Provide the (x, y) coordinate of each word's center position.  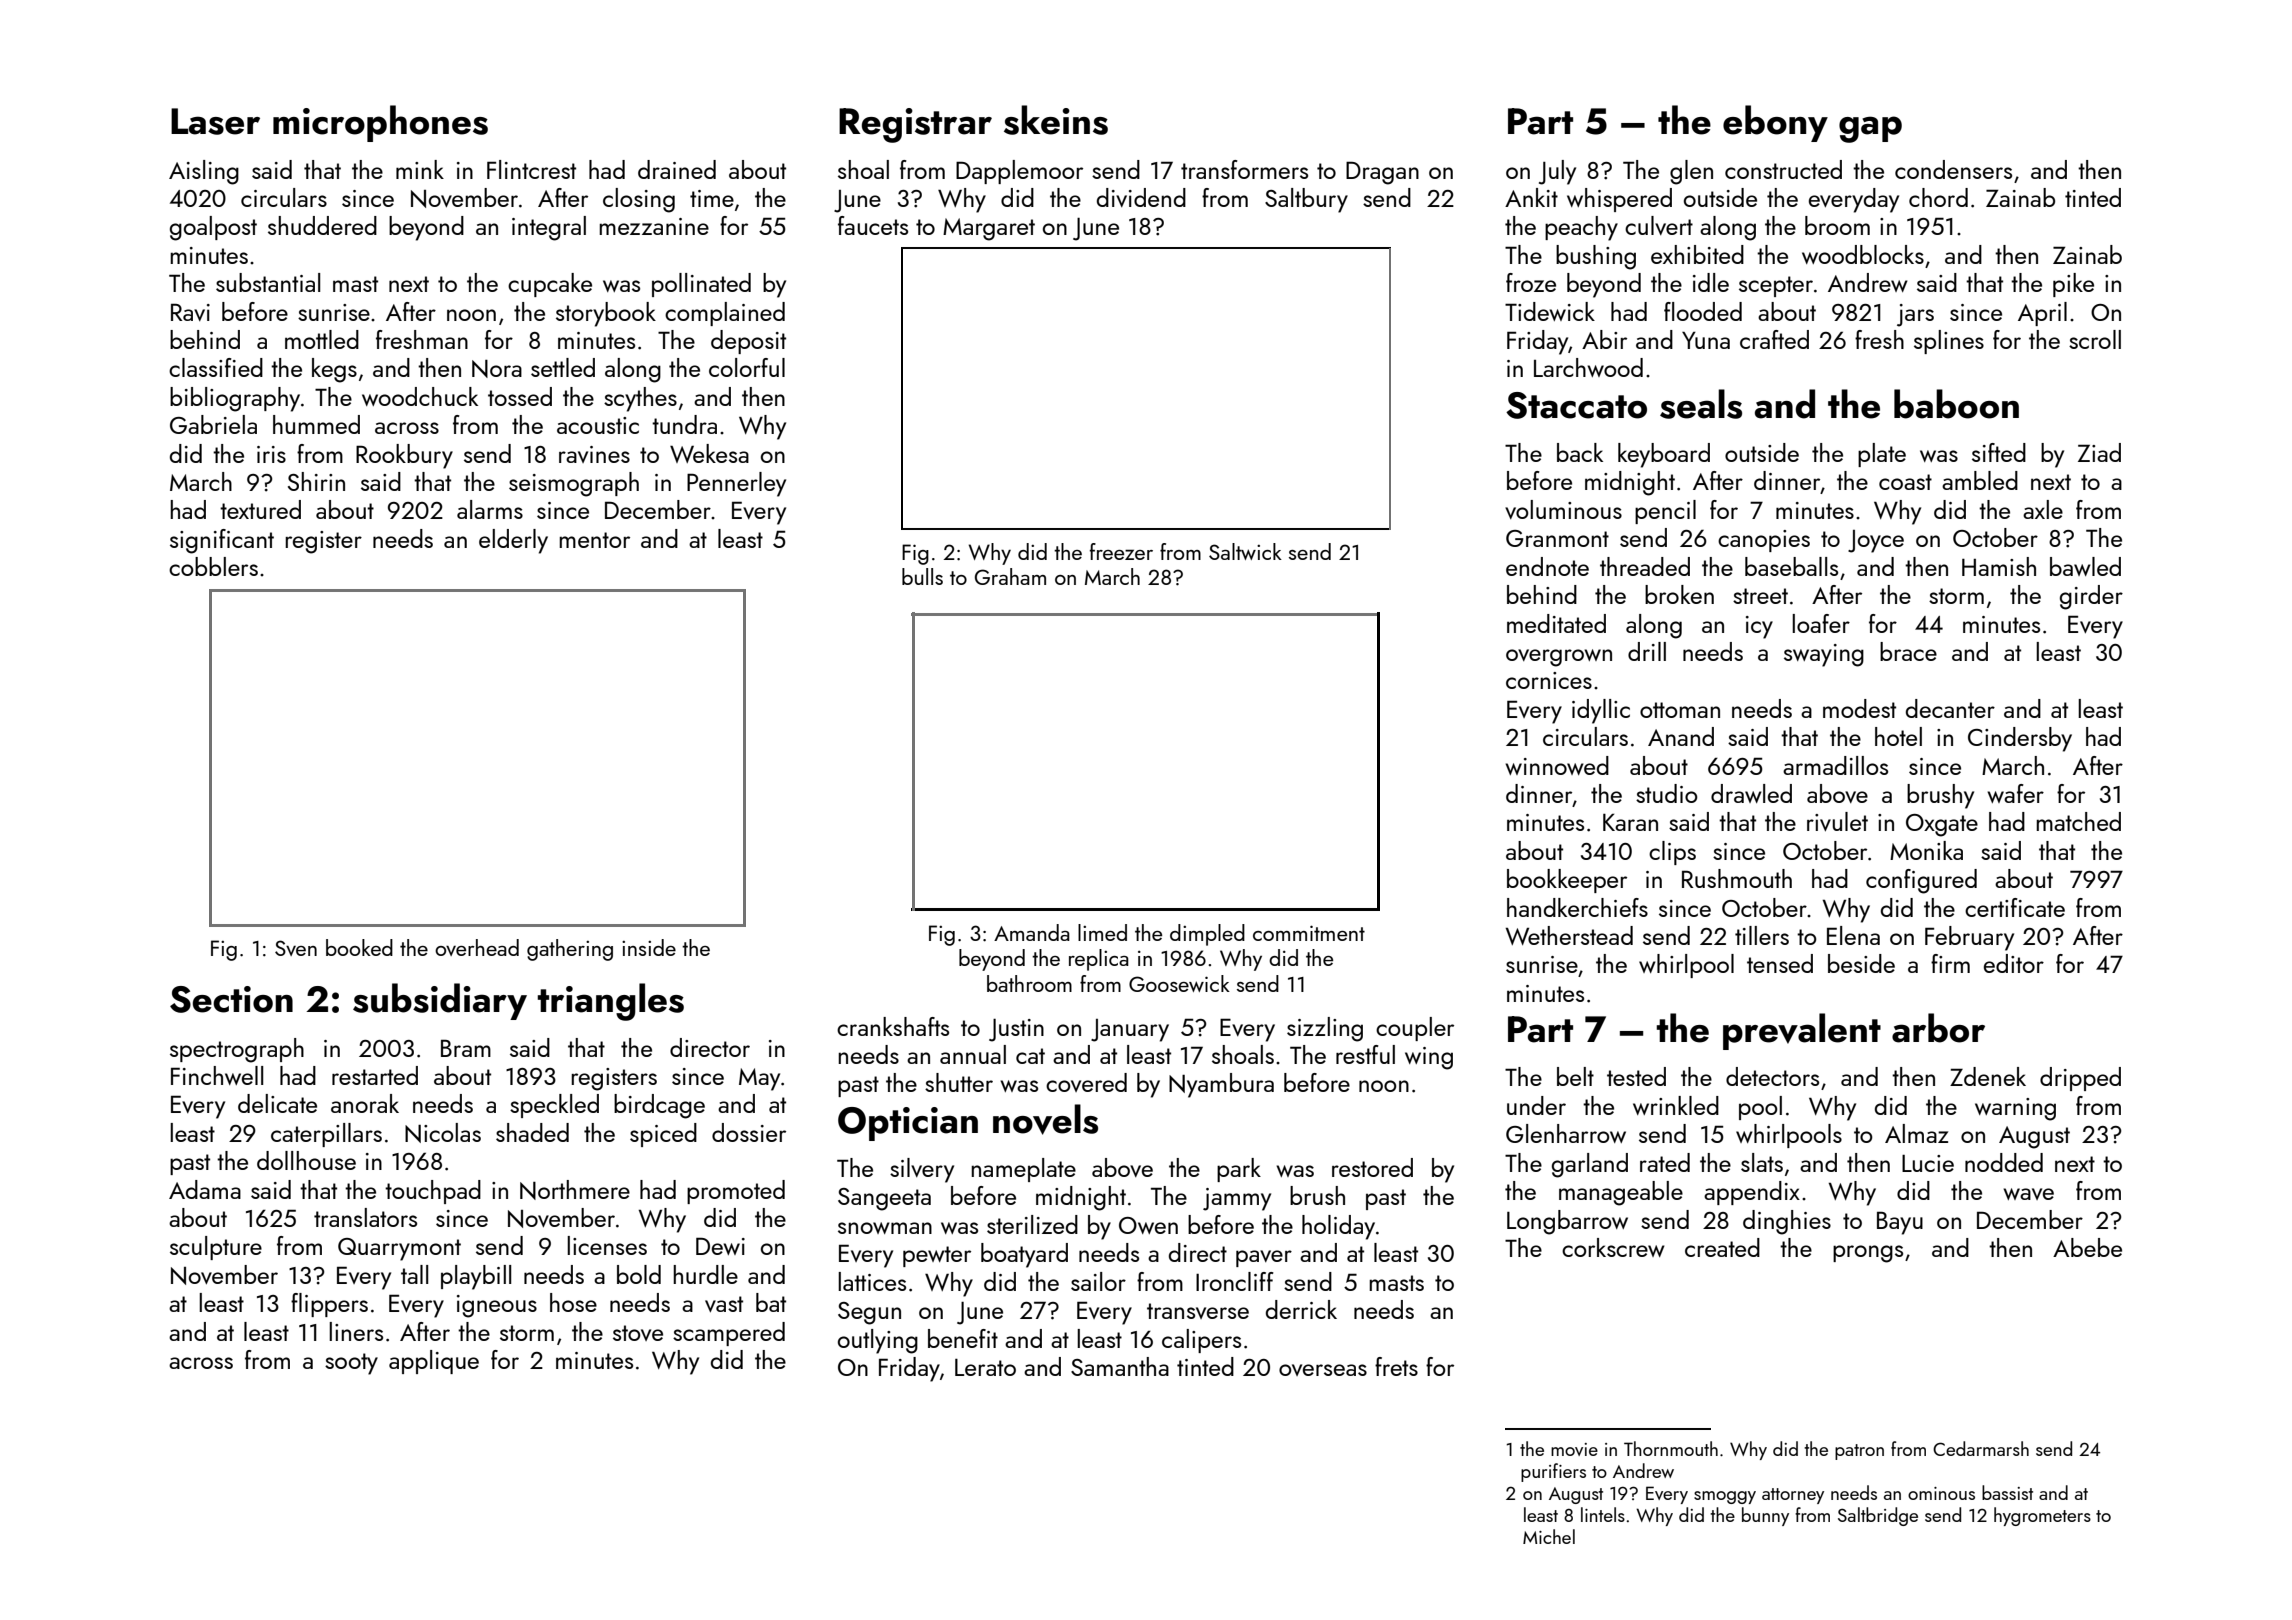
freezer (1121, 551)
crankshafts (893, 1026)
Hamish (1999, 566)
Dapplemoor (1019, 172)
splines (1949, 342)
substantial (268, 282)
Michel (1549, 1536)
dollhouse (306, 1160)
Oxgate (1942, 825)
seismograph (574, 484)
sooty (351, 1364)
